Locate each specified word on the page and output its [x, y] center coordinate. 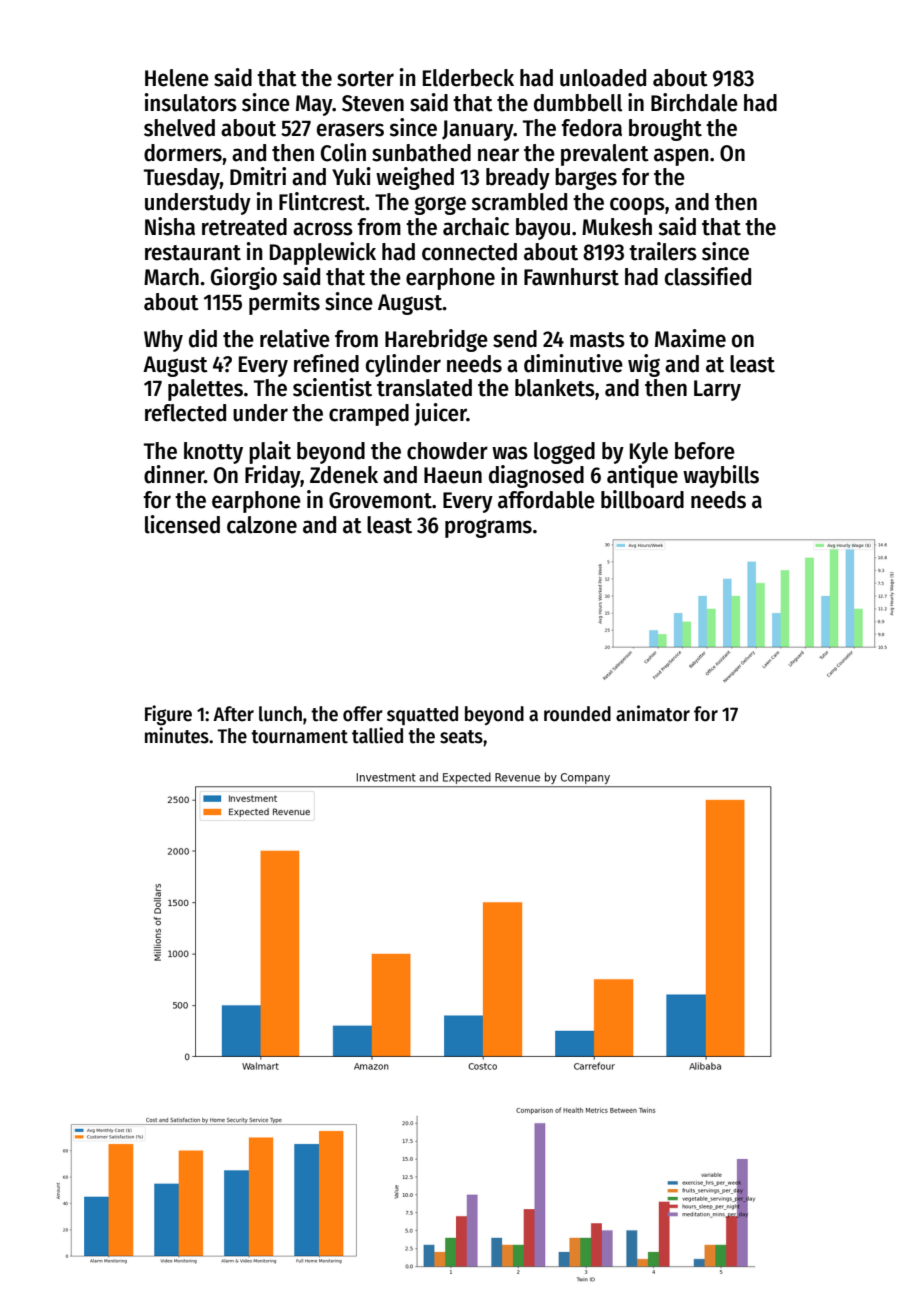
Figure [168, 715]
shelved [179, 128]
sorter [365, 79]
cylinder [403, 365]
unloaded [603, 78]
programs [488, 528]
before [705, 451]
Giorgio [244, 278]
